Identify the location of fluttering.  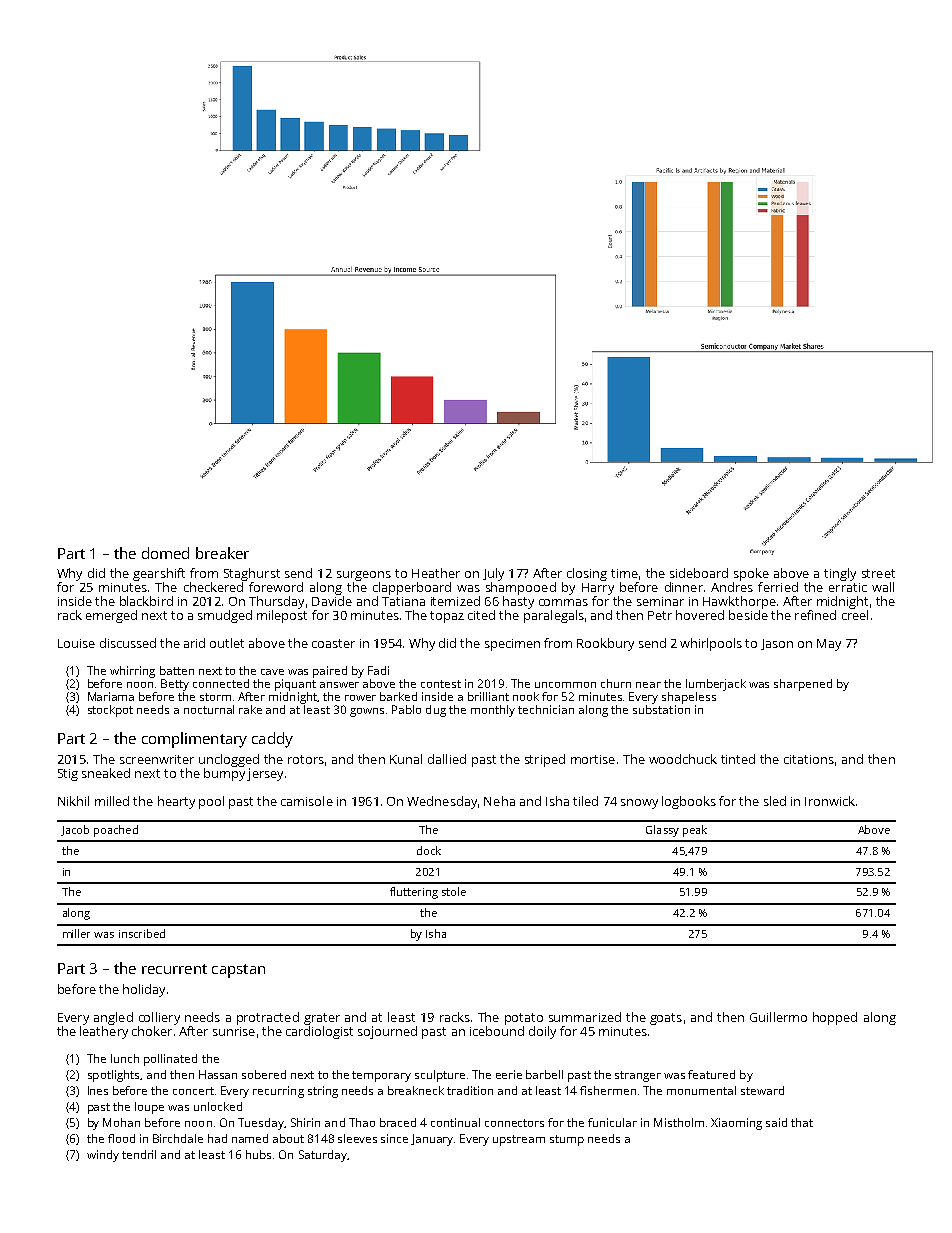
(414, 893).
